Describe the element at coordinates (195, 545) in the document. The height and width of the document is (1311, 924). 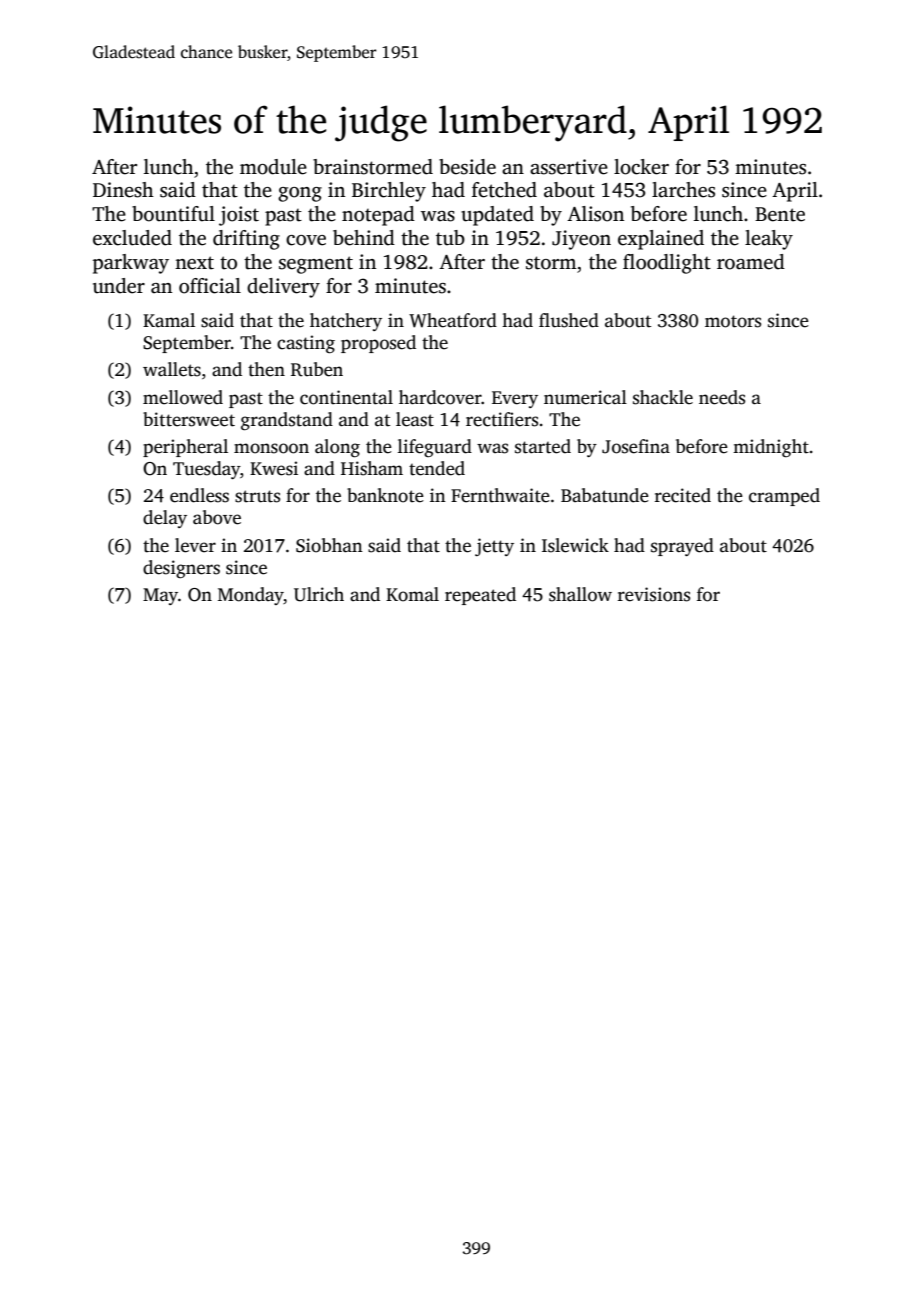
I see `lever` at that location.
